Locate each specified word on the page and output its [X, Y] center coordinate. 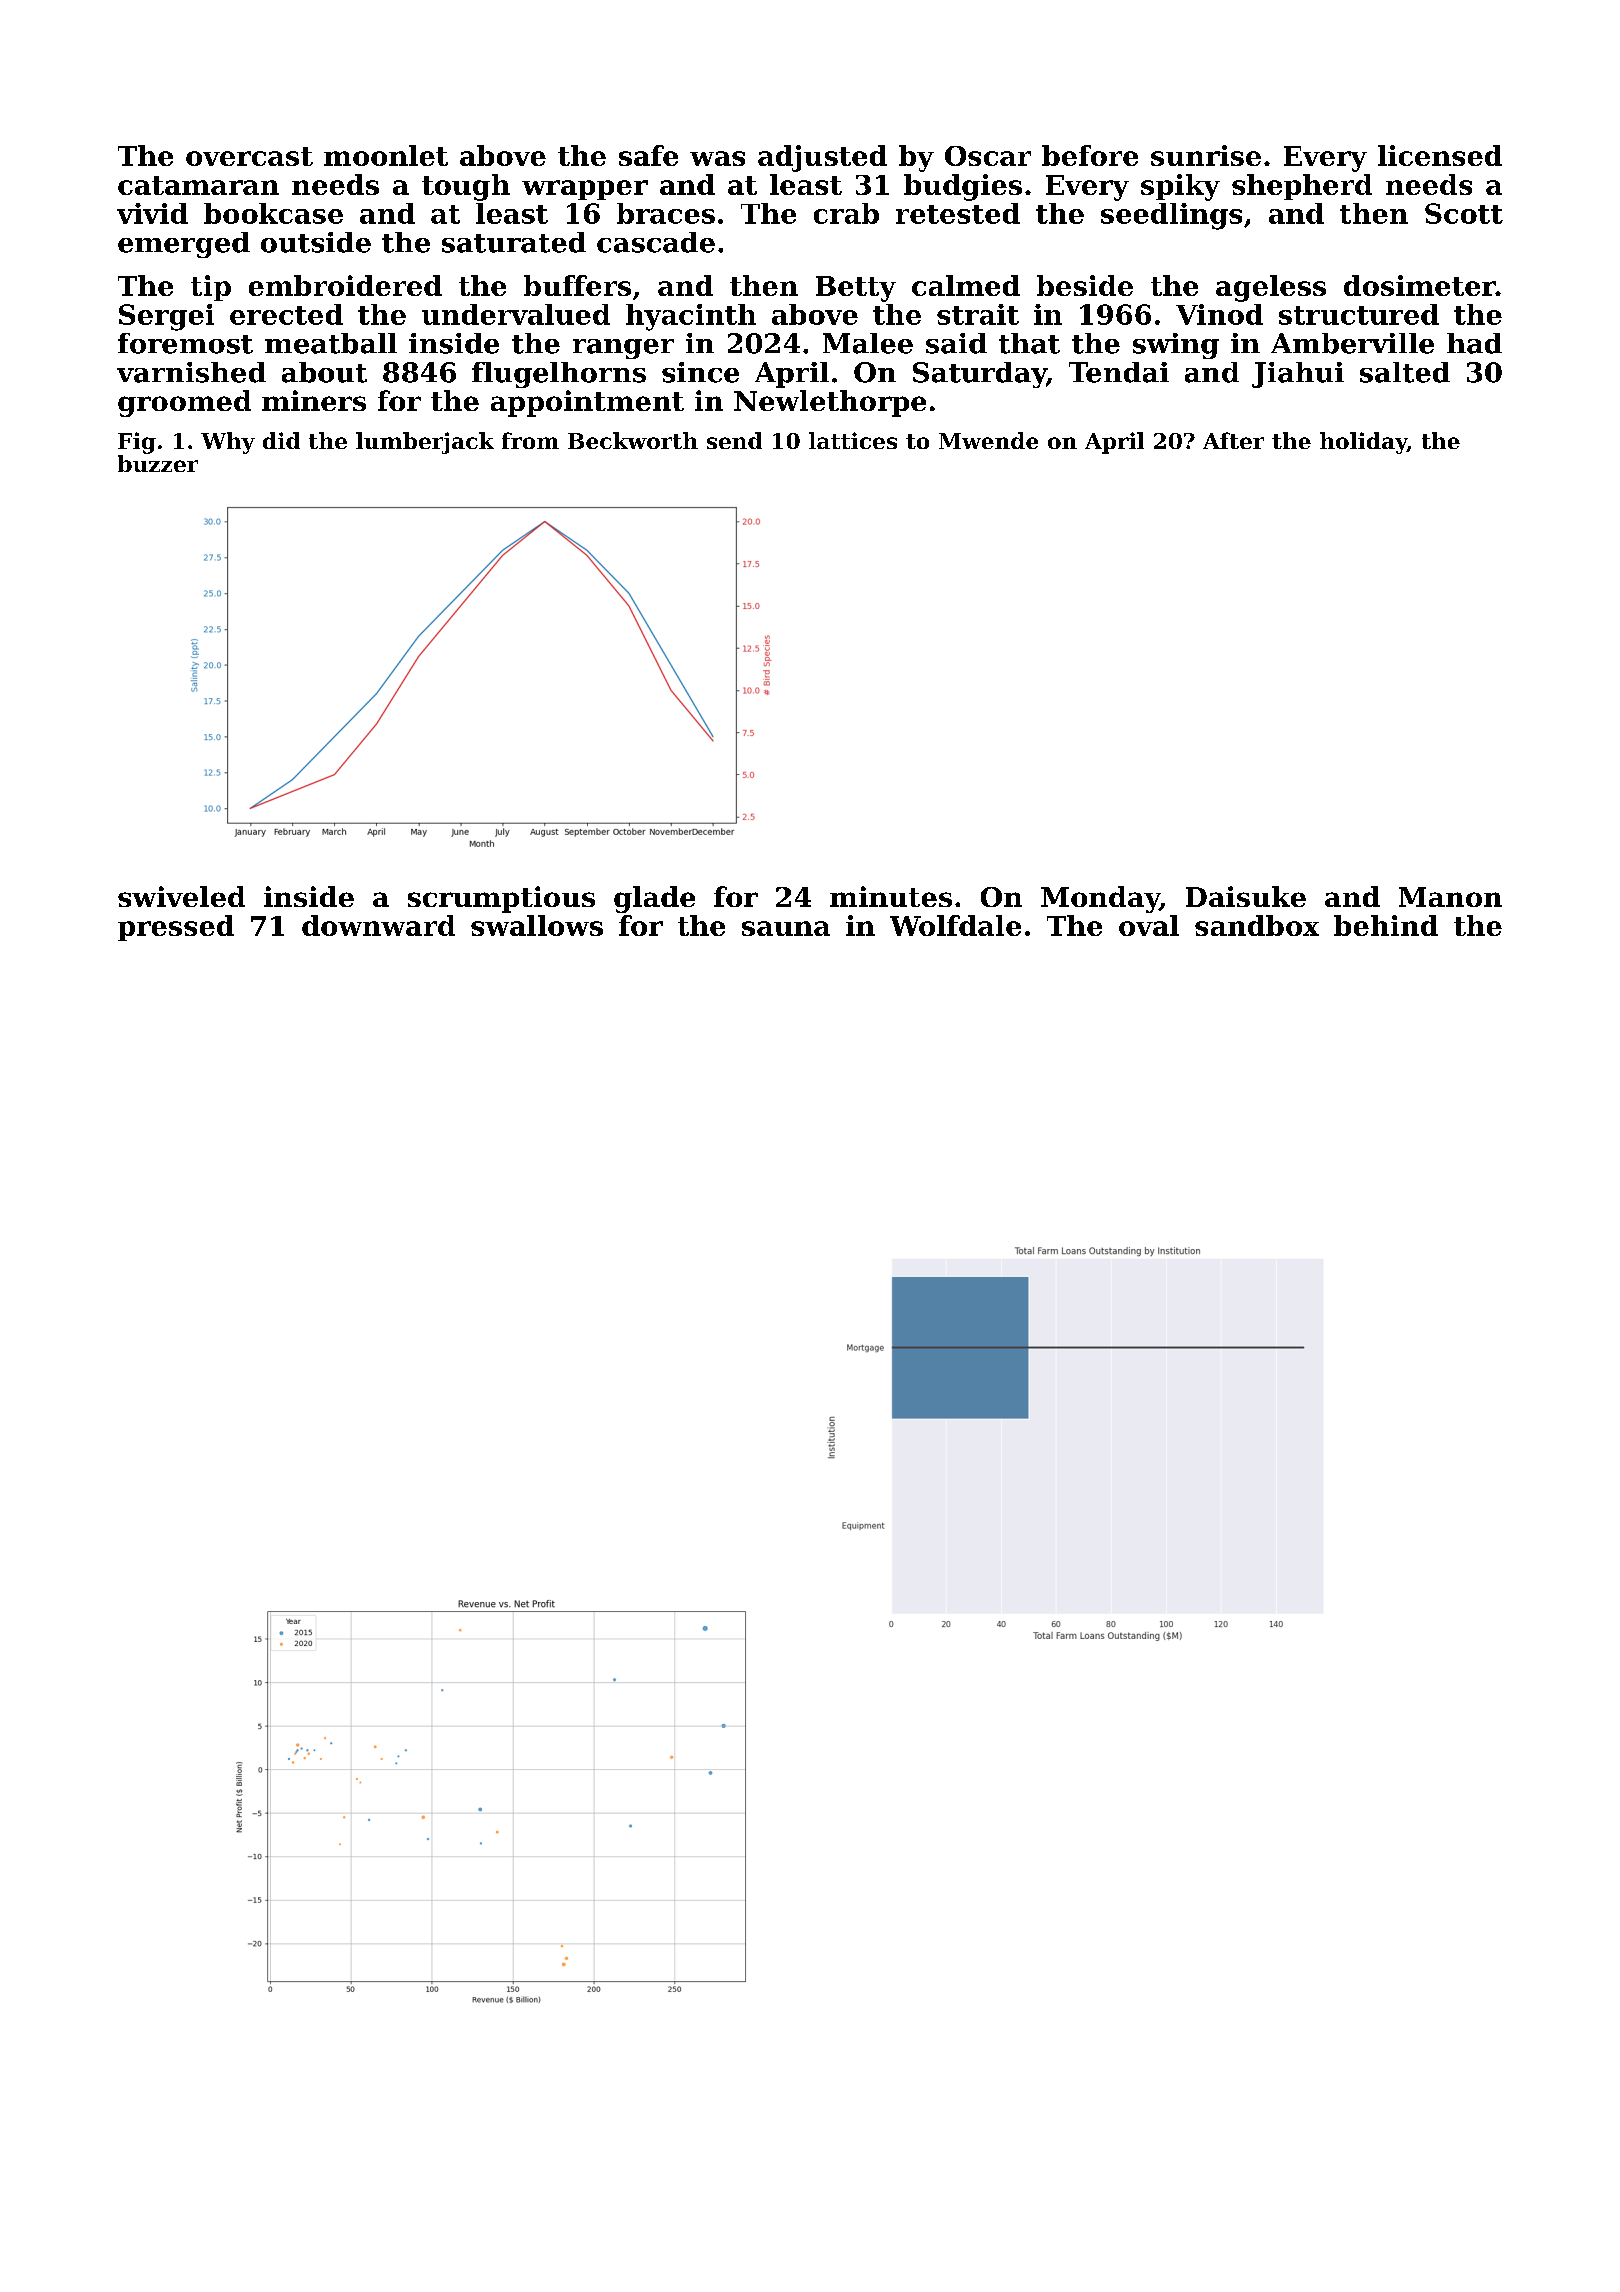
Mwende [988, 440]
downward [378, 925]
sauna [786, 928]
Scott [1464, 213]
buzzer [158, 463]
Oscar [988, 156]
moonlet [386, 155]
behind [1386, 925]
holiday [1363, 443]
